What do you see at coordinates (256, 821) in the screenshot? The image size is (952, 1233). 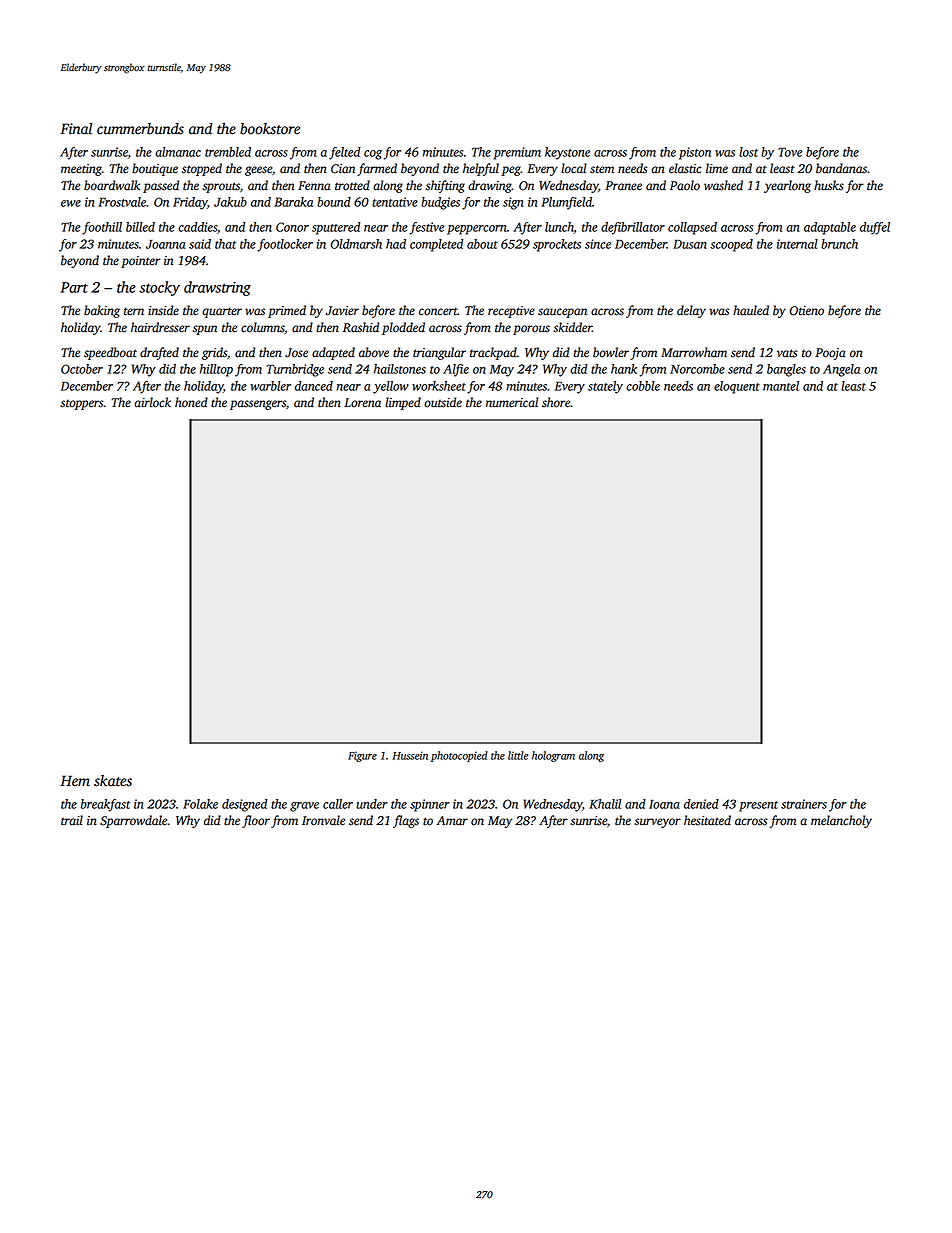 I see `floor` at bounding box center [256, 821].
